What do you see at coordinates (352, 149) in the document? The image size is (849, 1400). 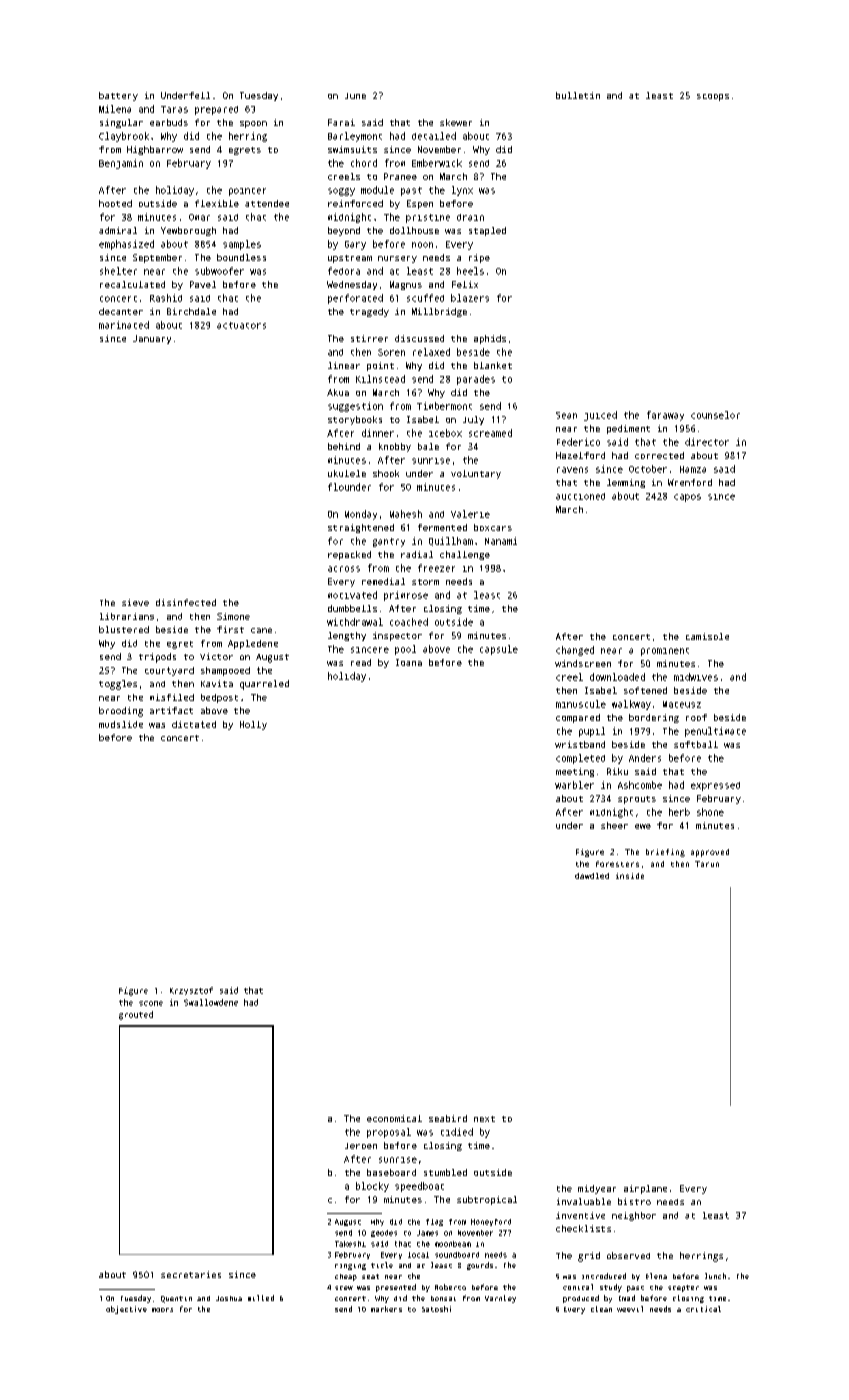 I see `swimsuits` at bounding box center [352, 149].
